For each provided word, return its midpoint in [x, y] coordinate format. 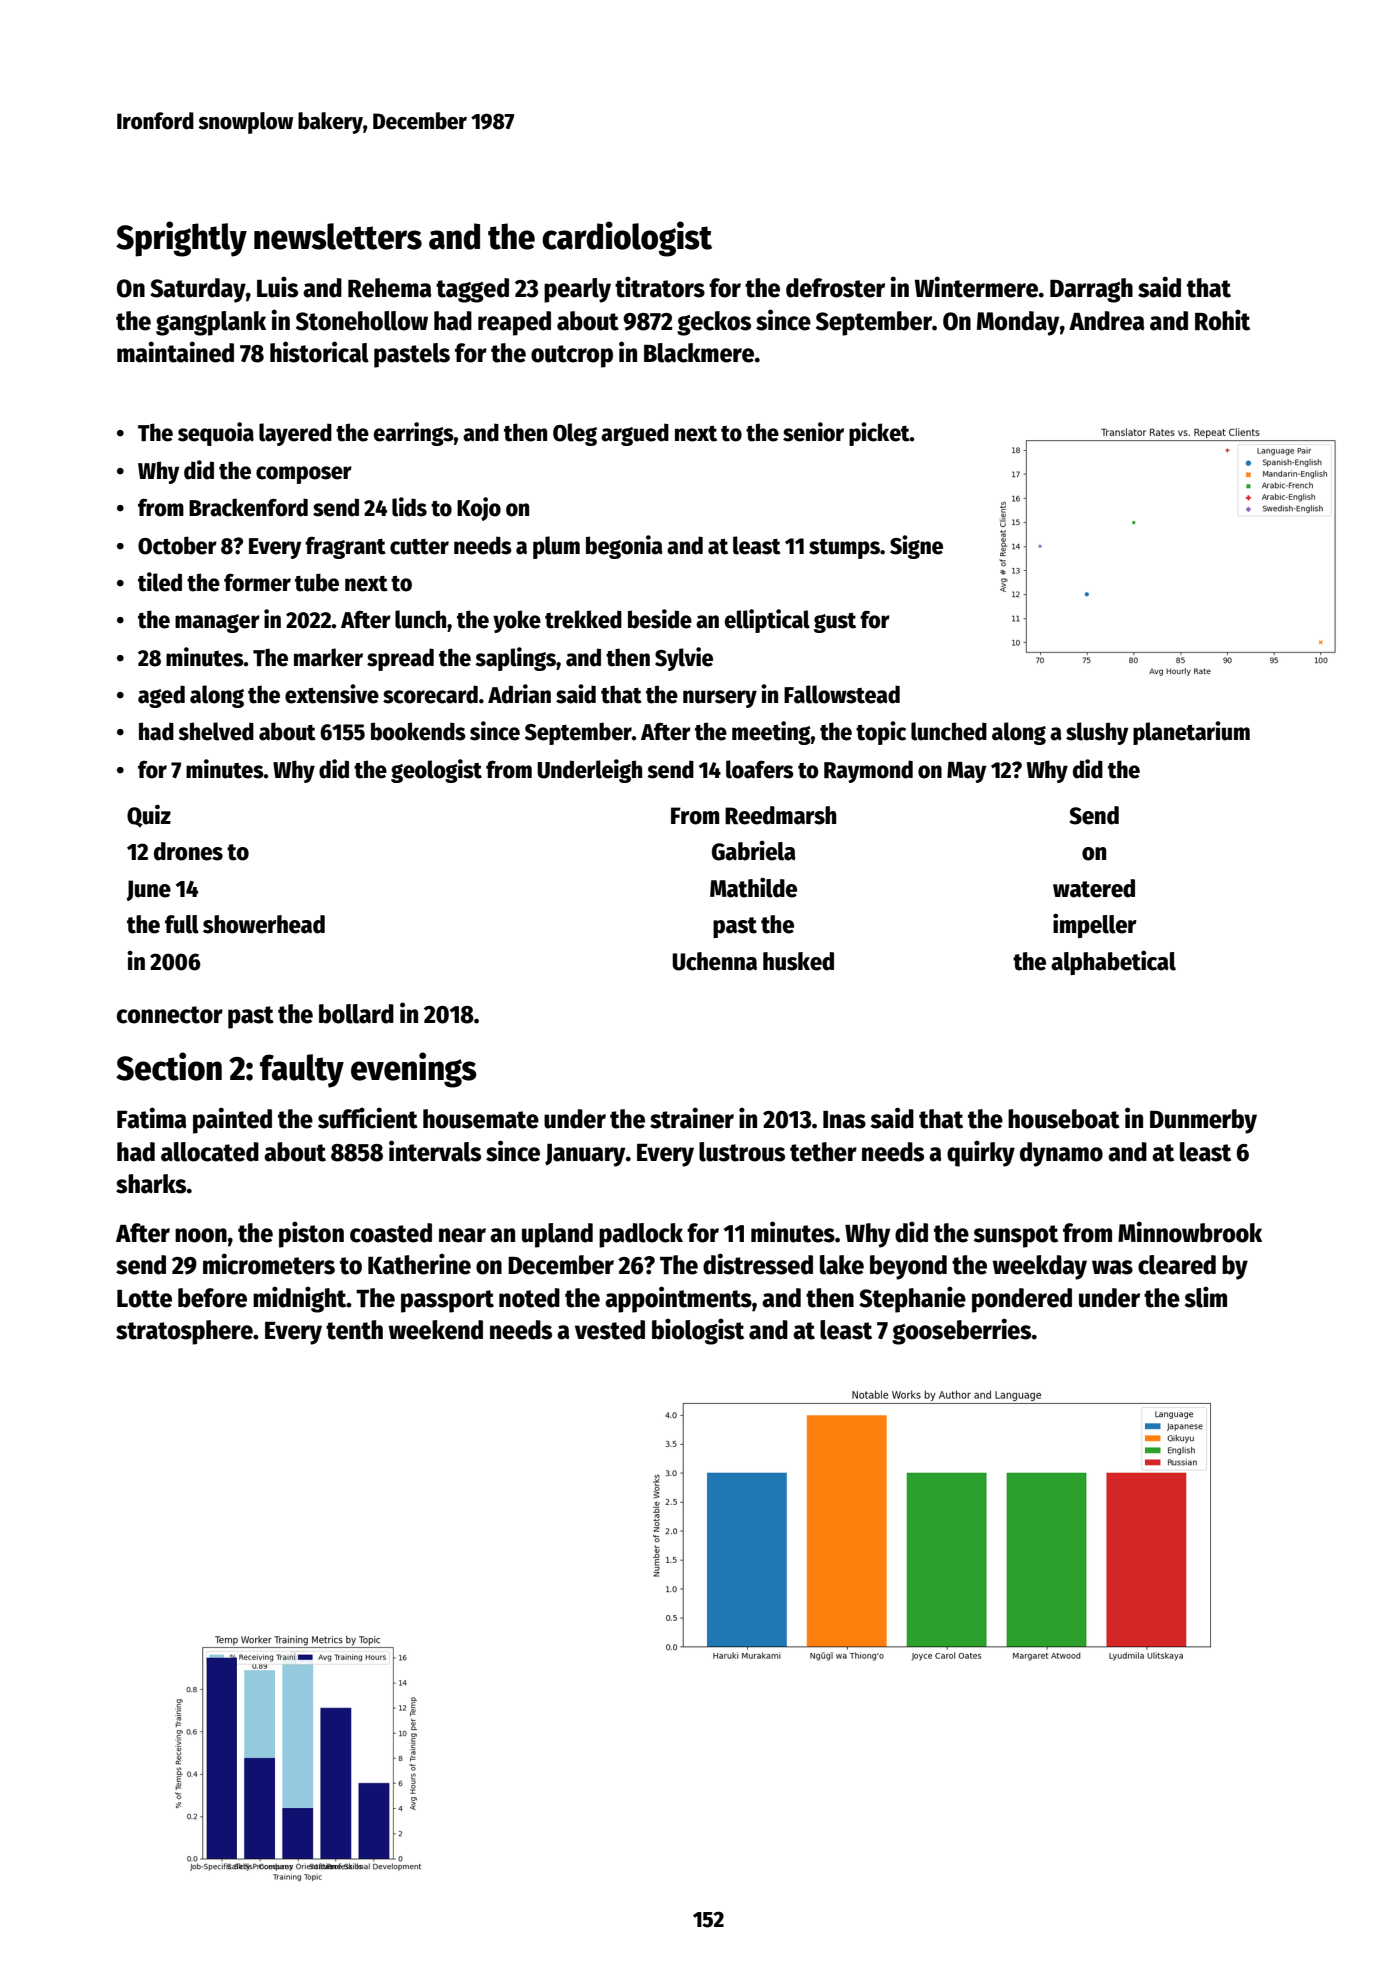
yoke [517, 621]
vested [610, 1330]
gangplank [211, 323]
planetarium [1191, 733]
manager [217, 623]
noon [201, 1235]
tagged [472, 290]
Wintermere [976, 287]
